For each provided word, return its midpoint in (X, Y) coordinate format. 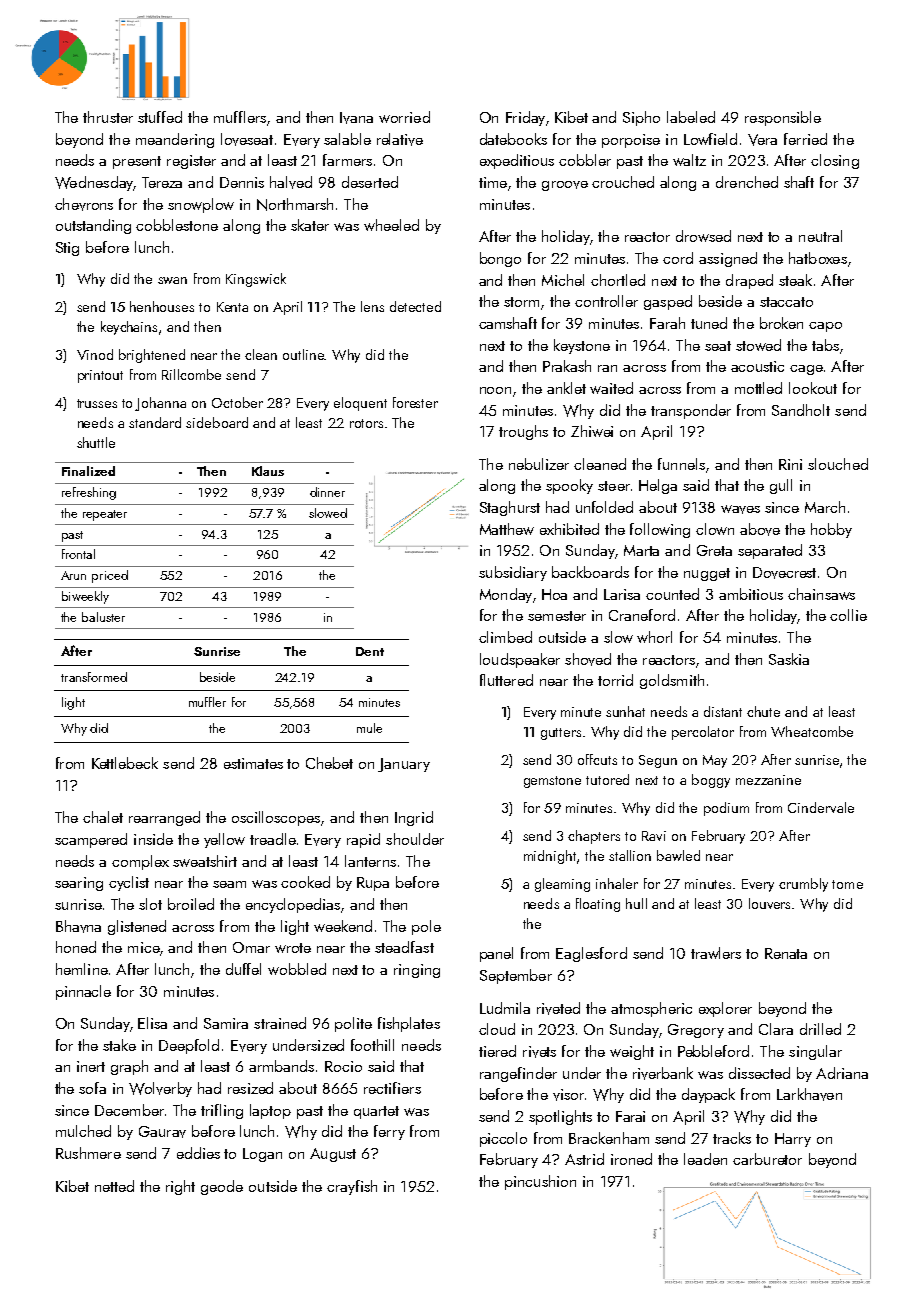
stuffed (160, 117)
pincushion (540, 1182)
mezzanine (768, 780)
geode (222, 1187)
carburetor (767, 1159)
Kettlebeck (125, 763)
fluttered (506, 680)
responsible (783, 118)
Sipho (641, 118)
